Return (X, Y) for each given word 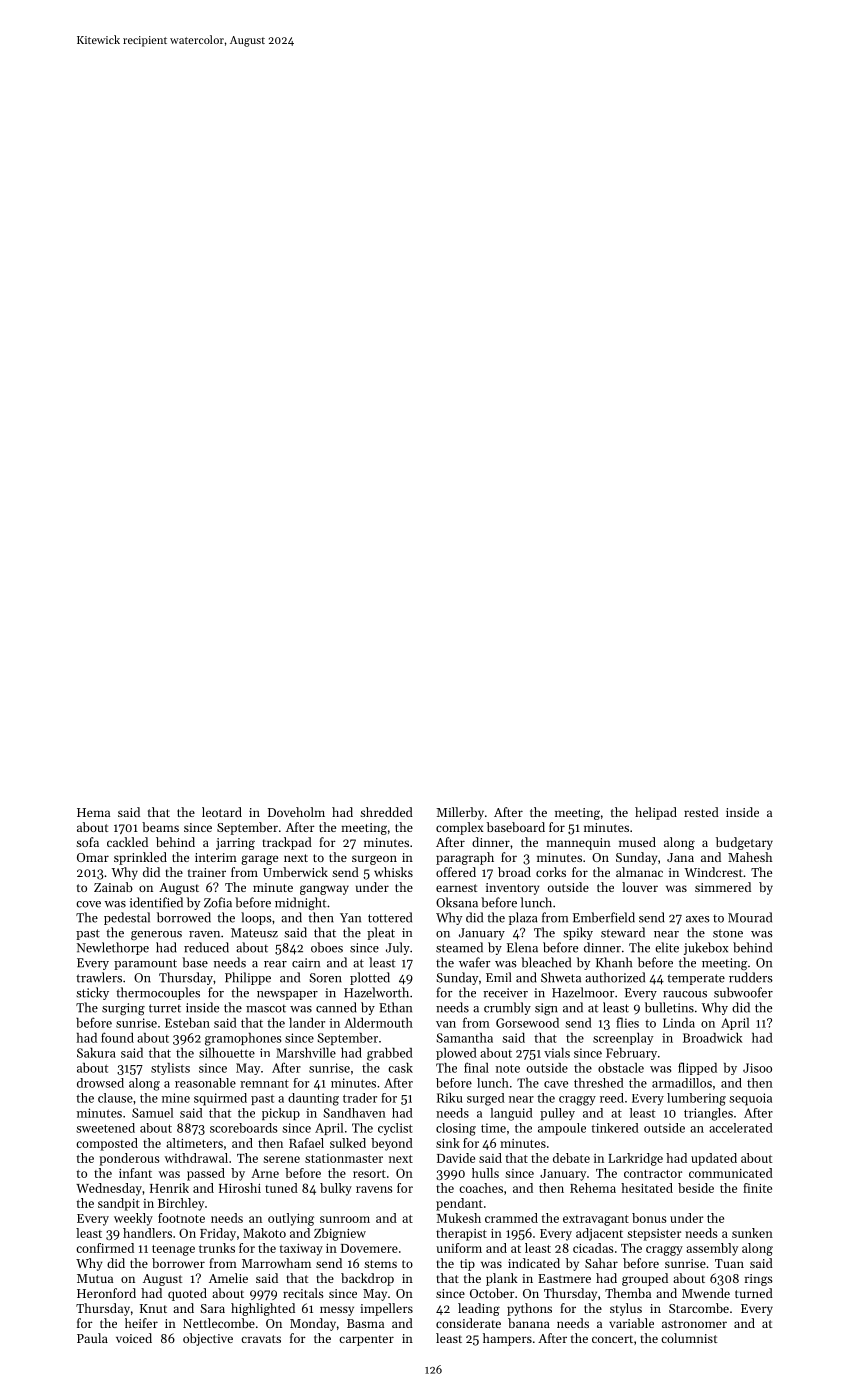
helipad (656, 813)
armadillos (682, 1083)
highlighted (263, 1309)
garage (259, 860)
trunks (217, 1248)
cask (400, 1068)
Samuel (152, 1113)
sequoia (750, 1099)
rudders (751, 977)
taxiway (301, 1250)
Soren (325, 978)
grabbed (390, 1054)
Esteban (187, 1022)
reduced (206, 947)
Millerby (460, 813)
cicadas (593, 1248)
